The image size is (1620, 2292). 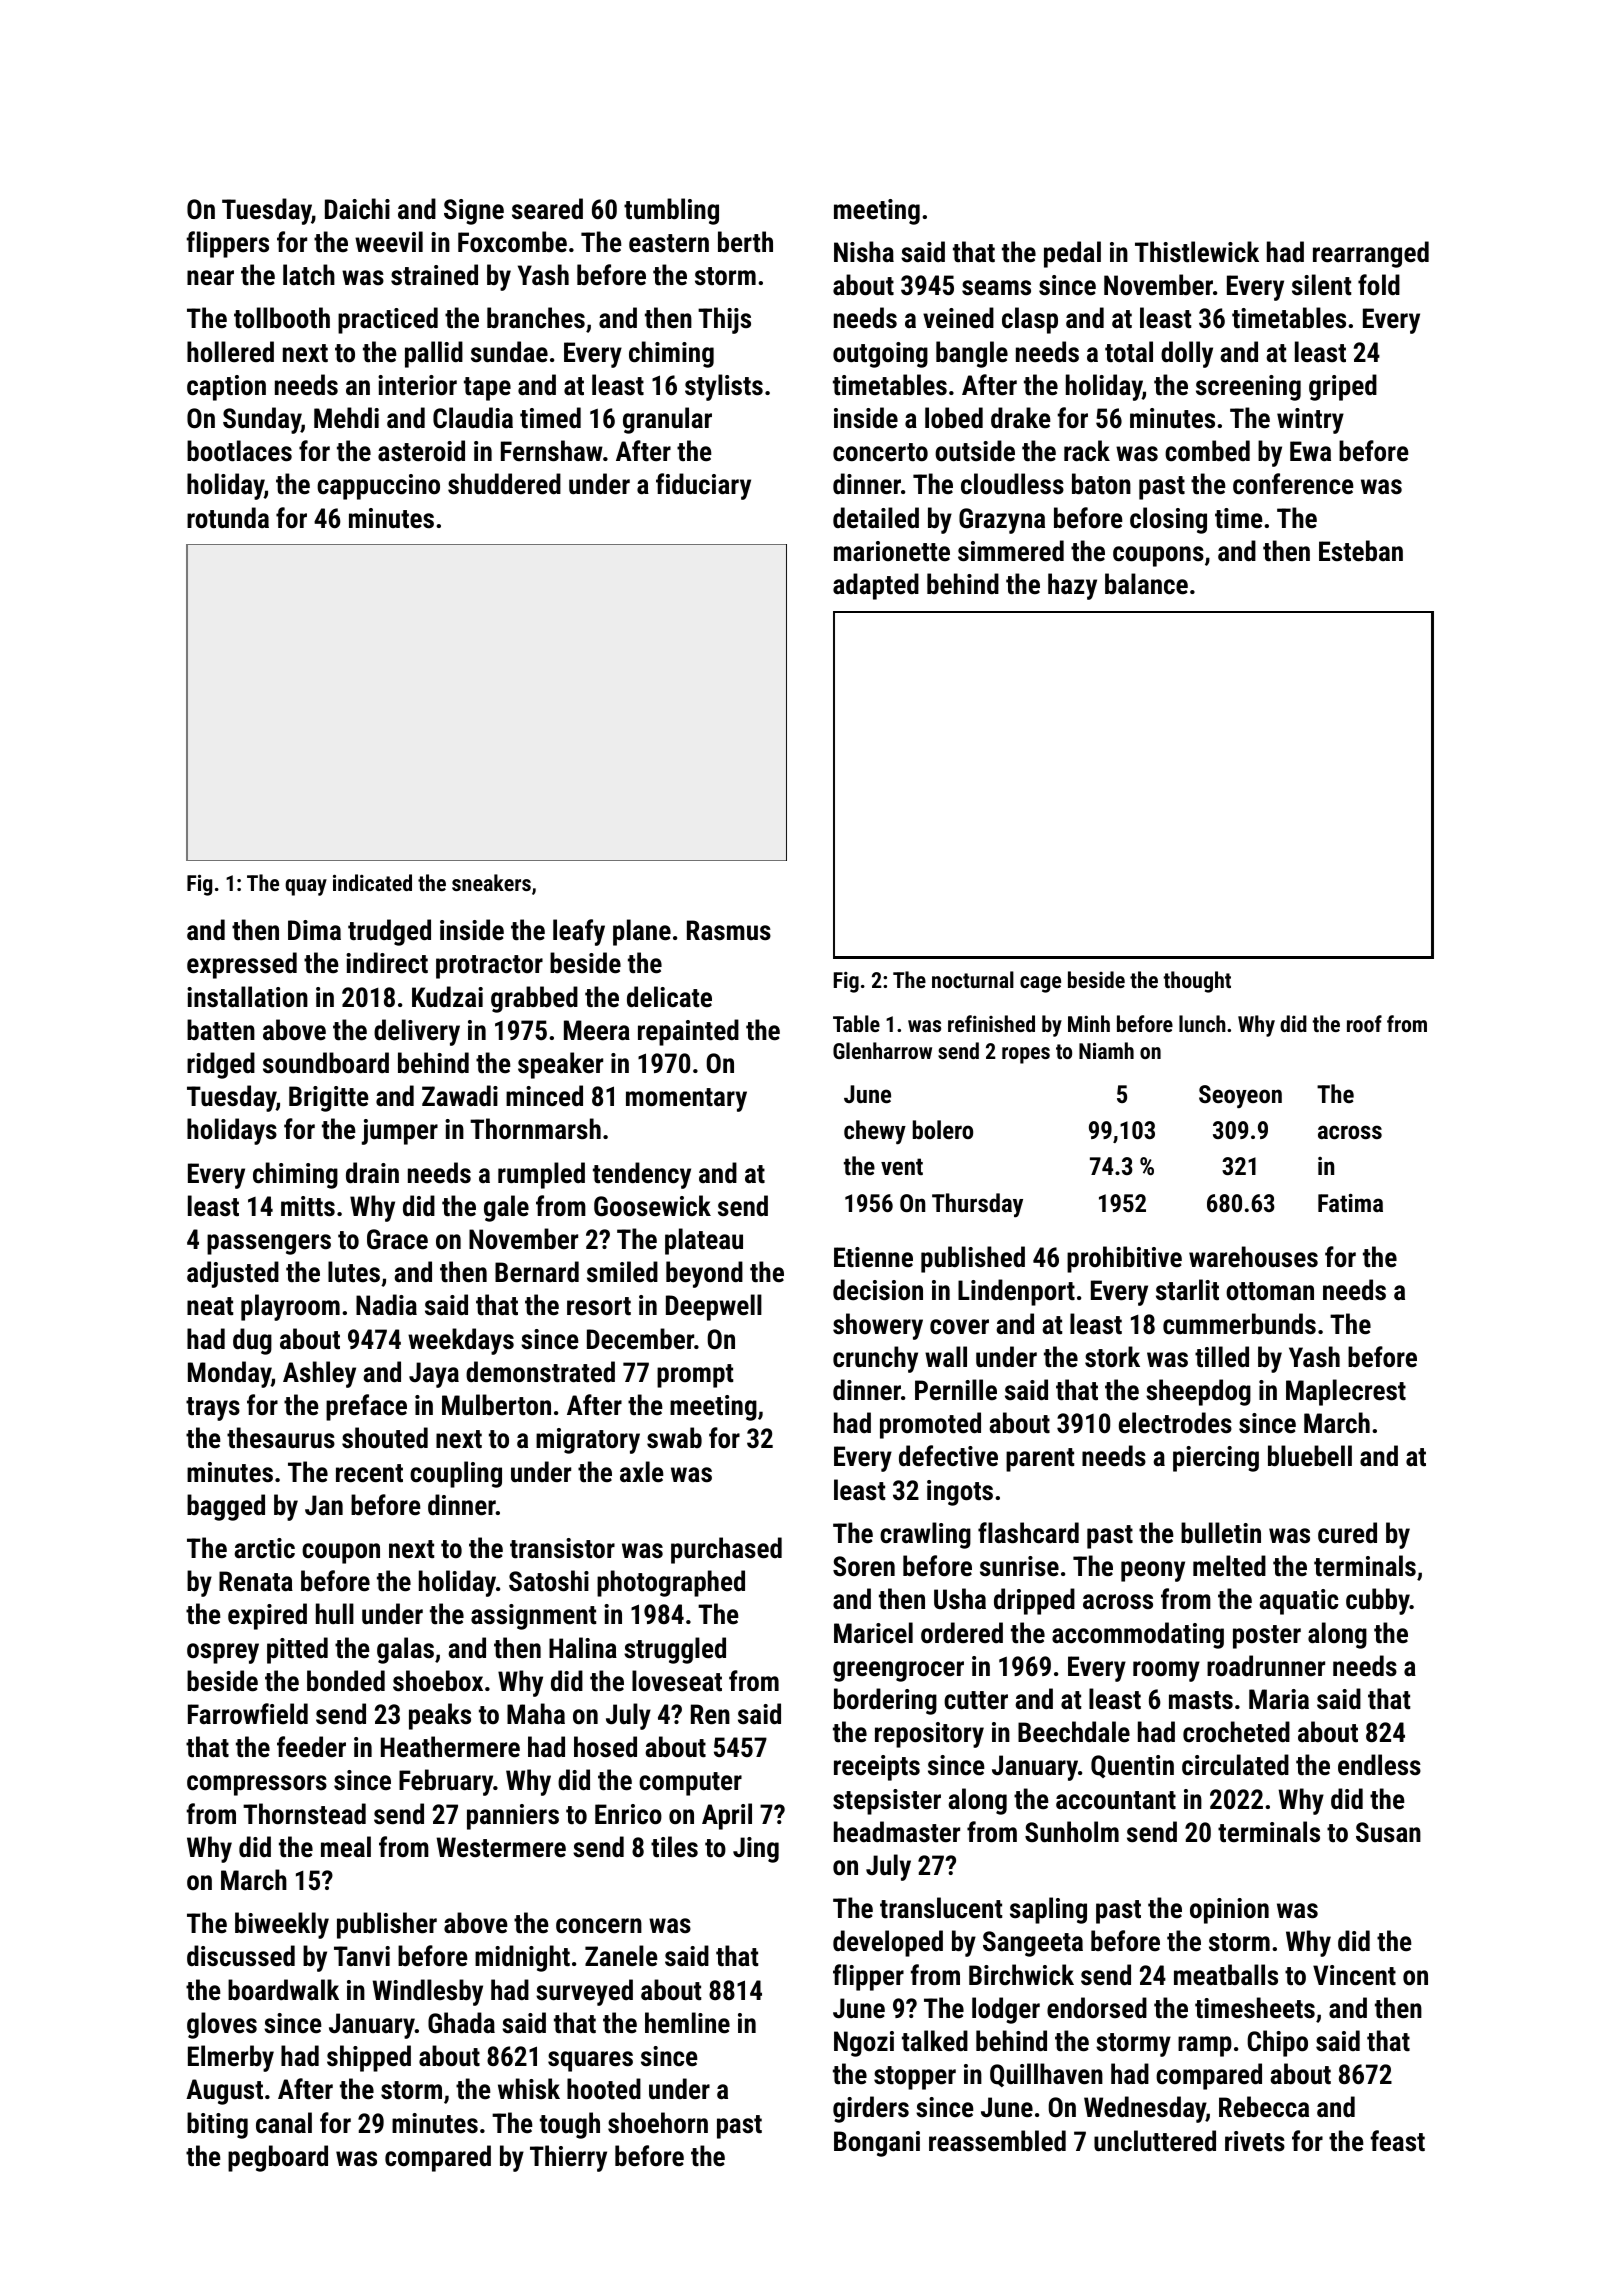 I want to click on smiled, so click(x=622, y=1272).
